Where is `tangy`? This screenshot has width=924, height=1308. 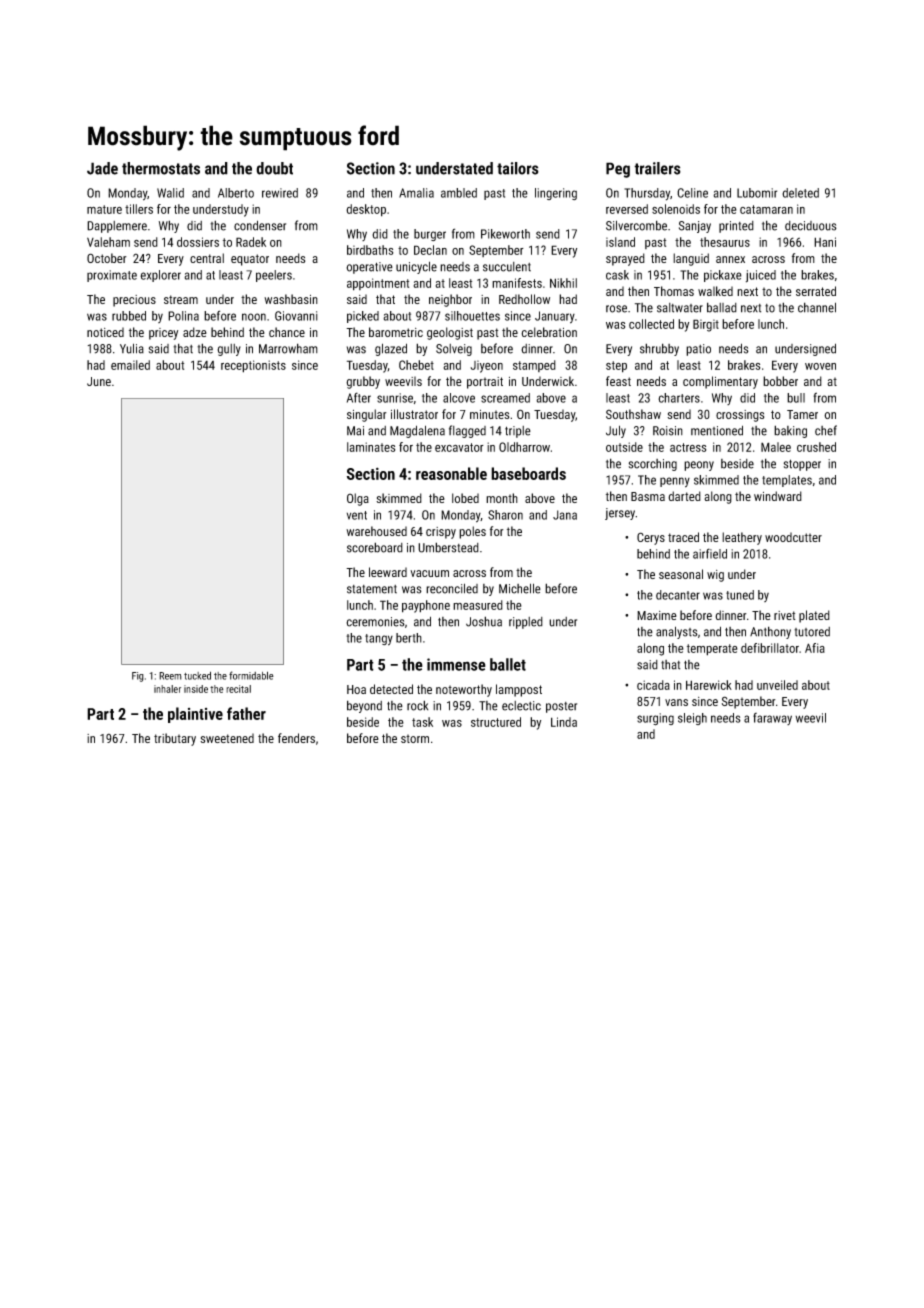 tangy is located at coordinates (379, 640).
